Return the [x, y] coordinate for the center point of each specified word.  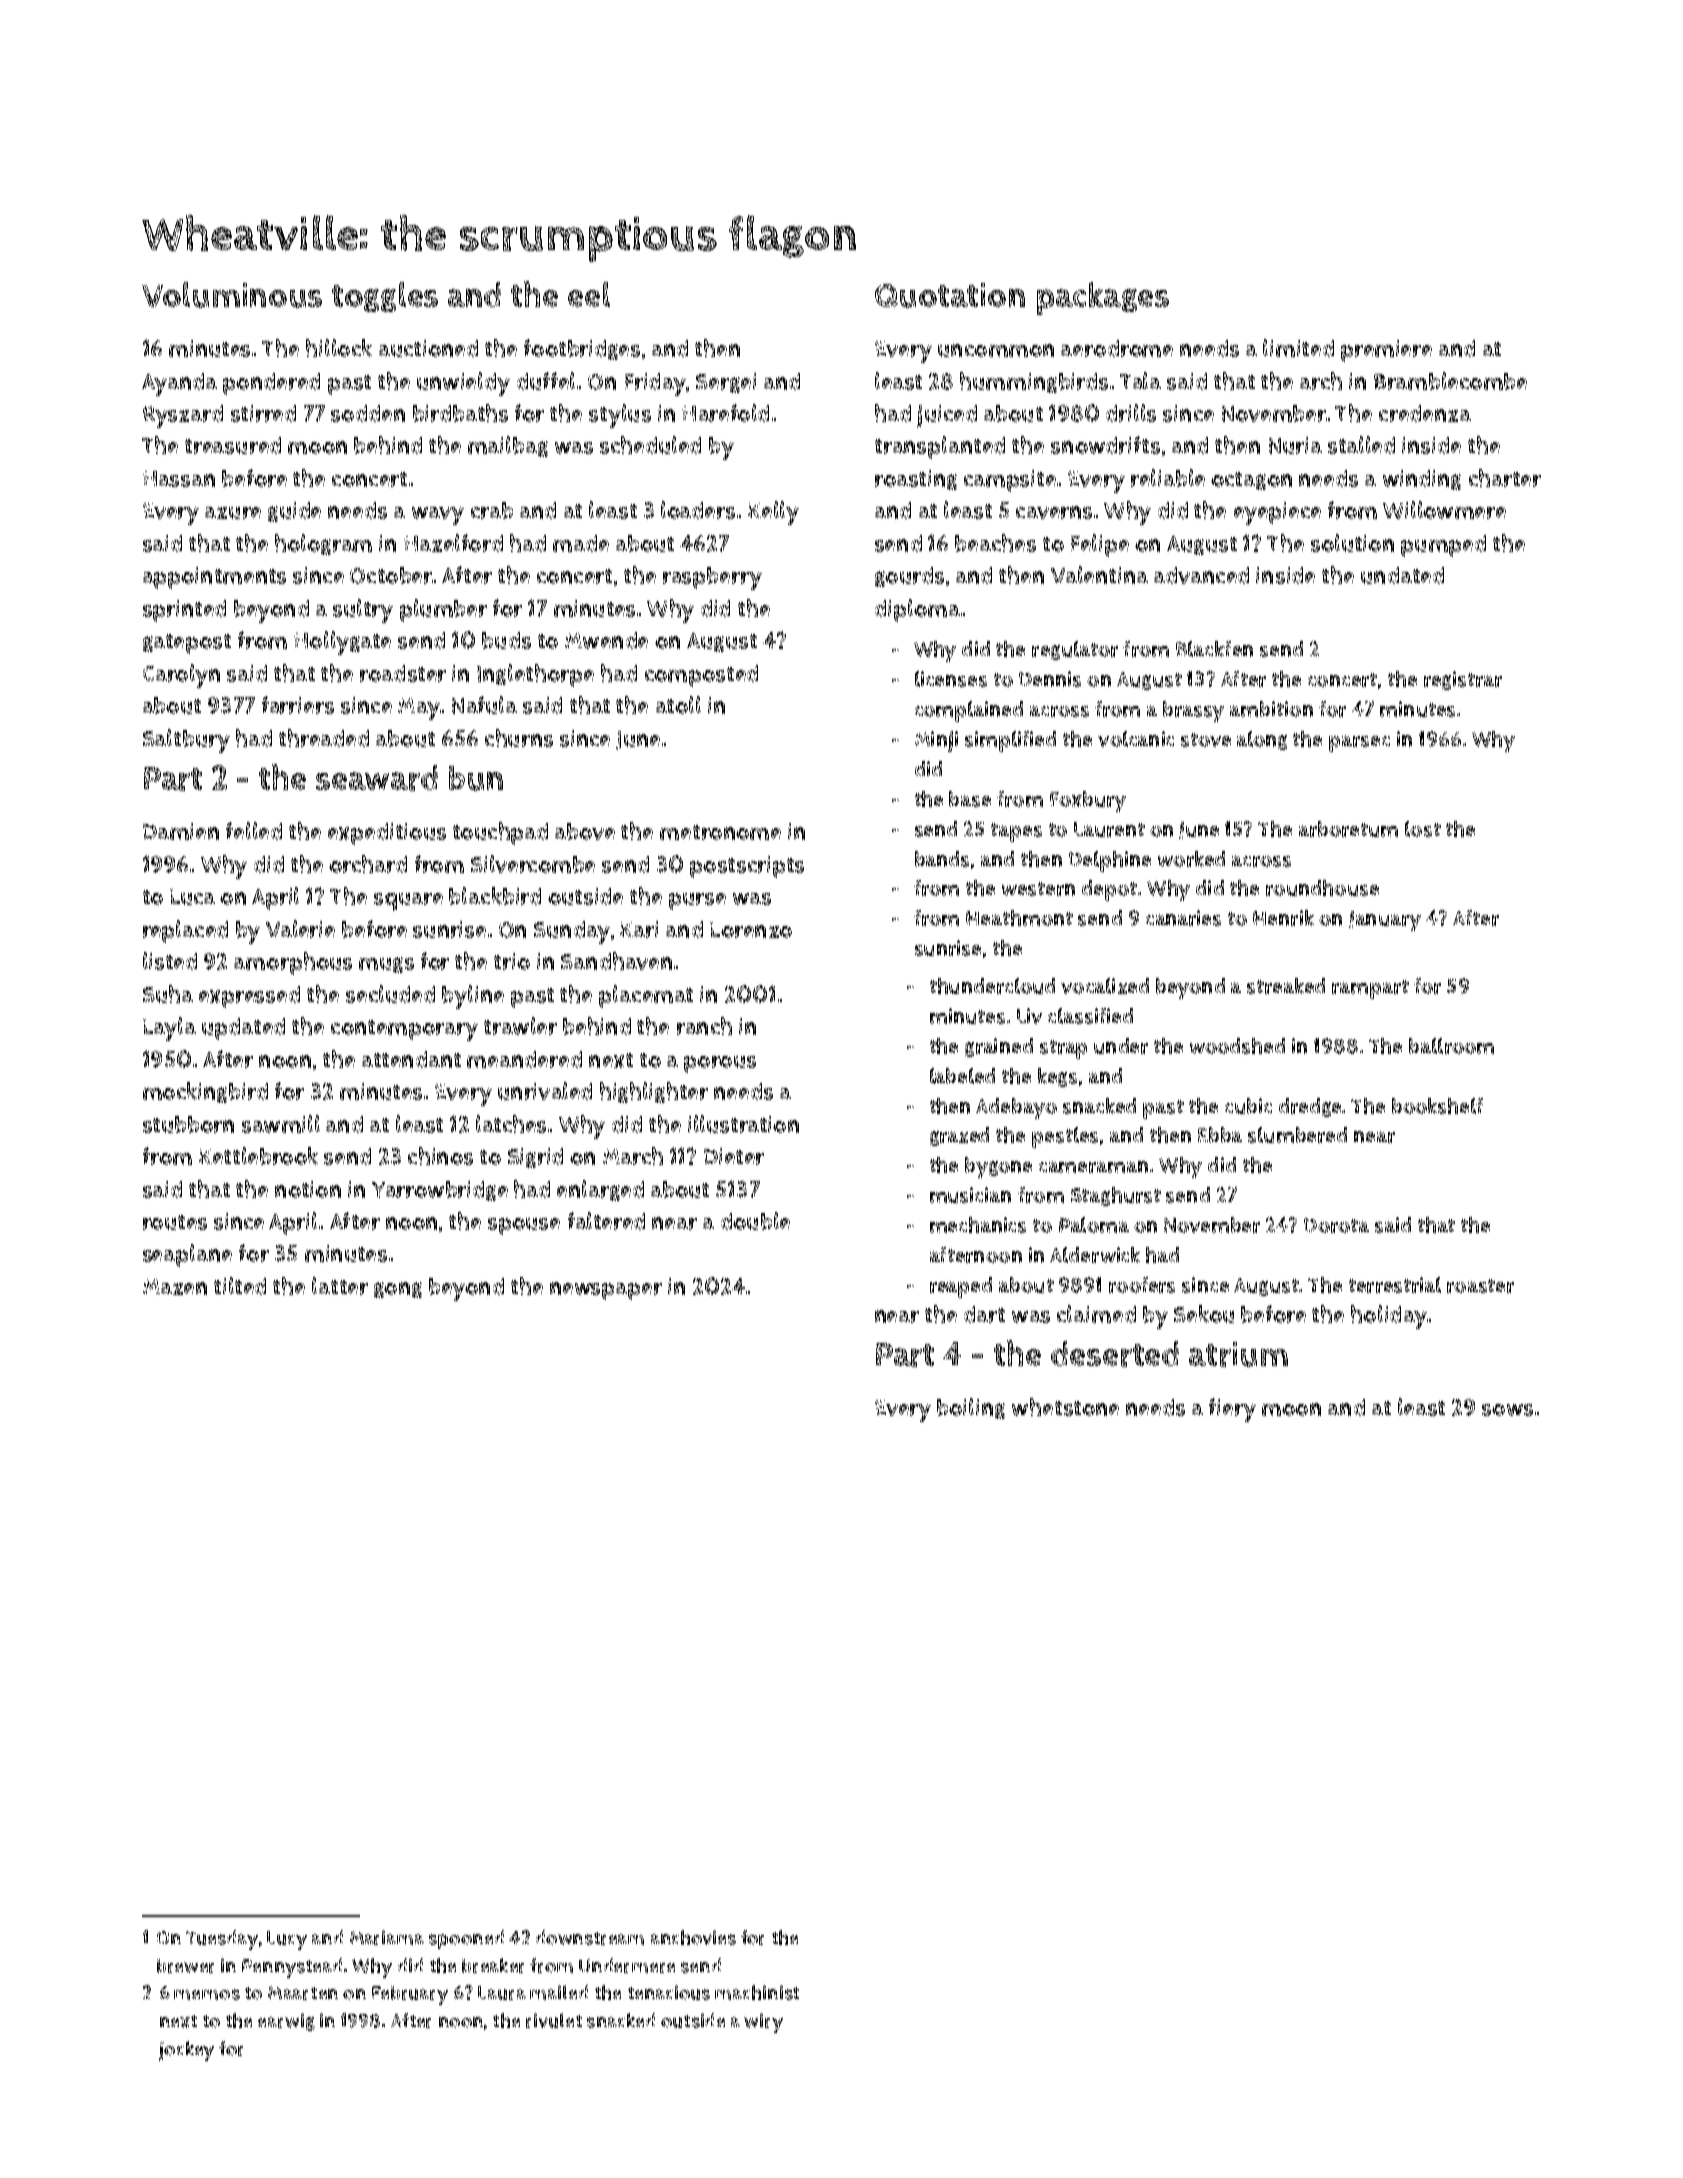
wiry [763, 2023]
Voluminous [232, 295]
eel [589, 294]
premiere [1386, 351]
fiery [1232, 1410]
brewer [185, 1966]
